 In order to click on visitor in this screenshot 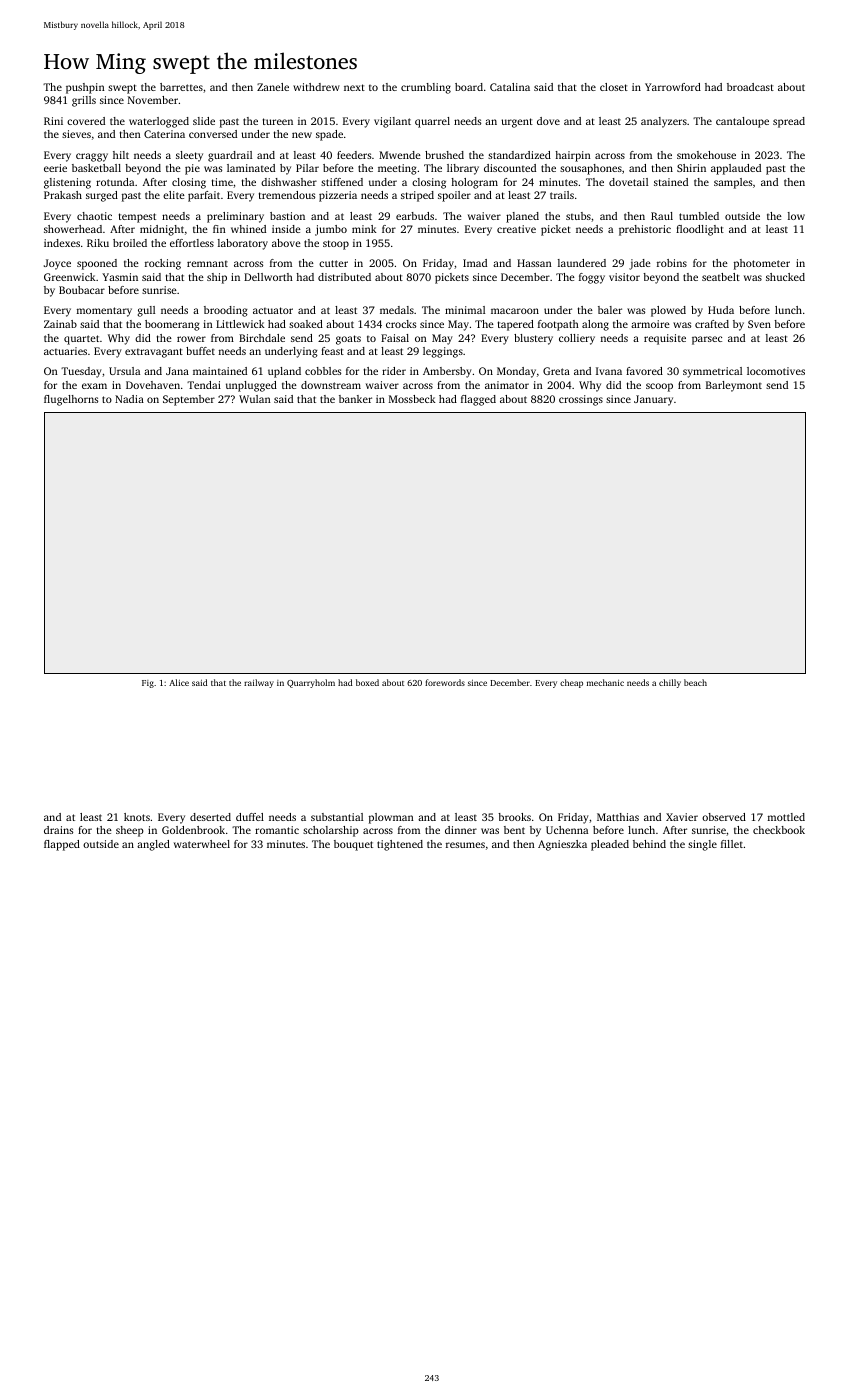, I will do `click(624, 277)`.
